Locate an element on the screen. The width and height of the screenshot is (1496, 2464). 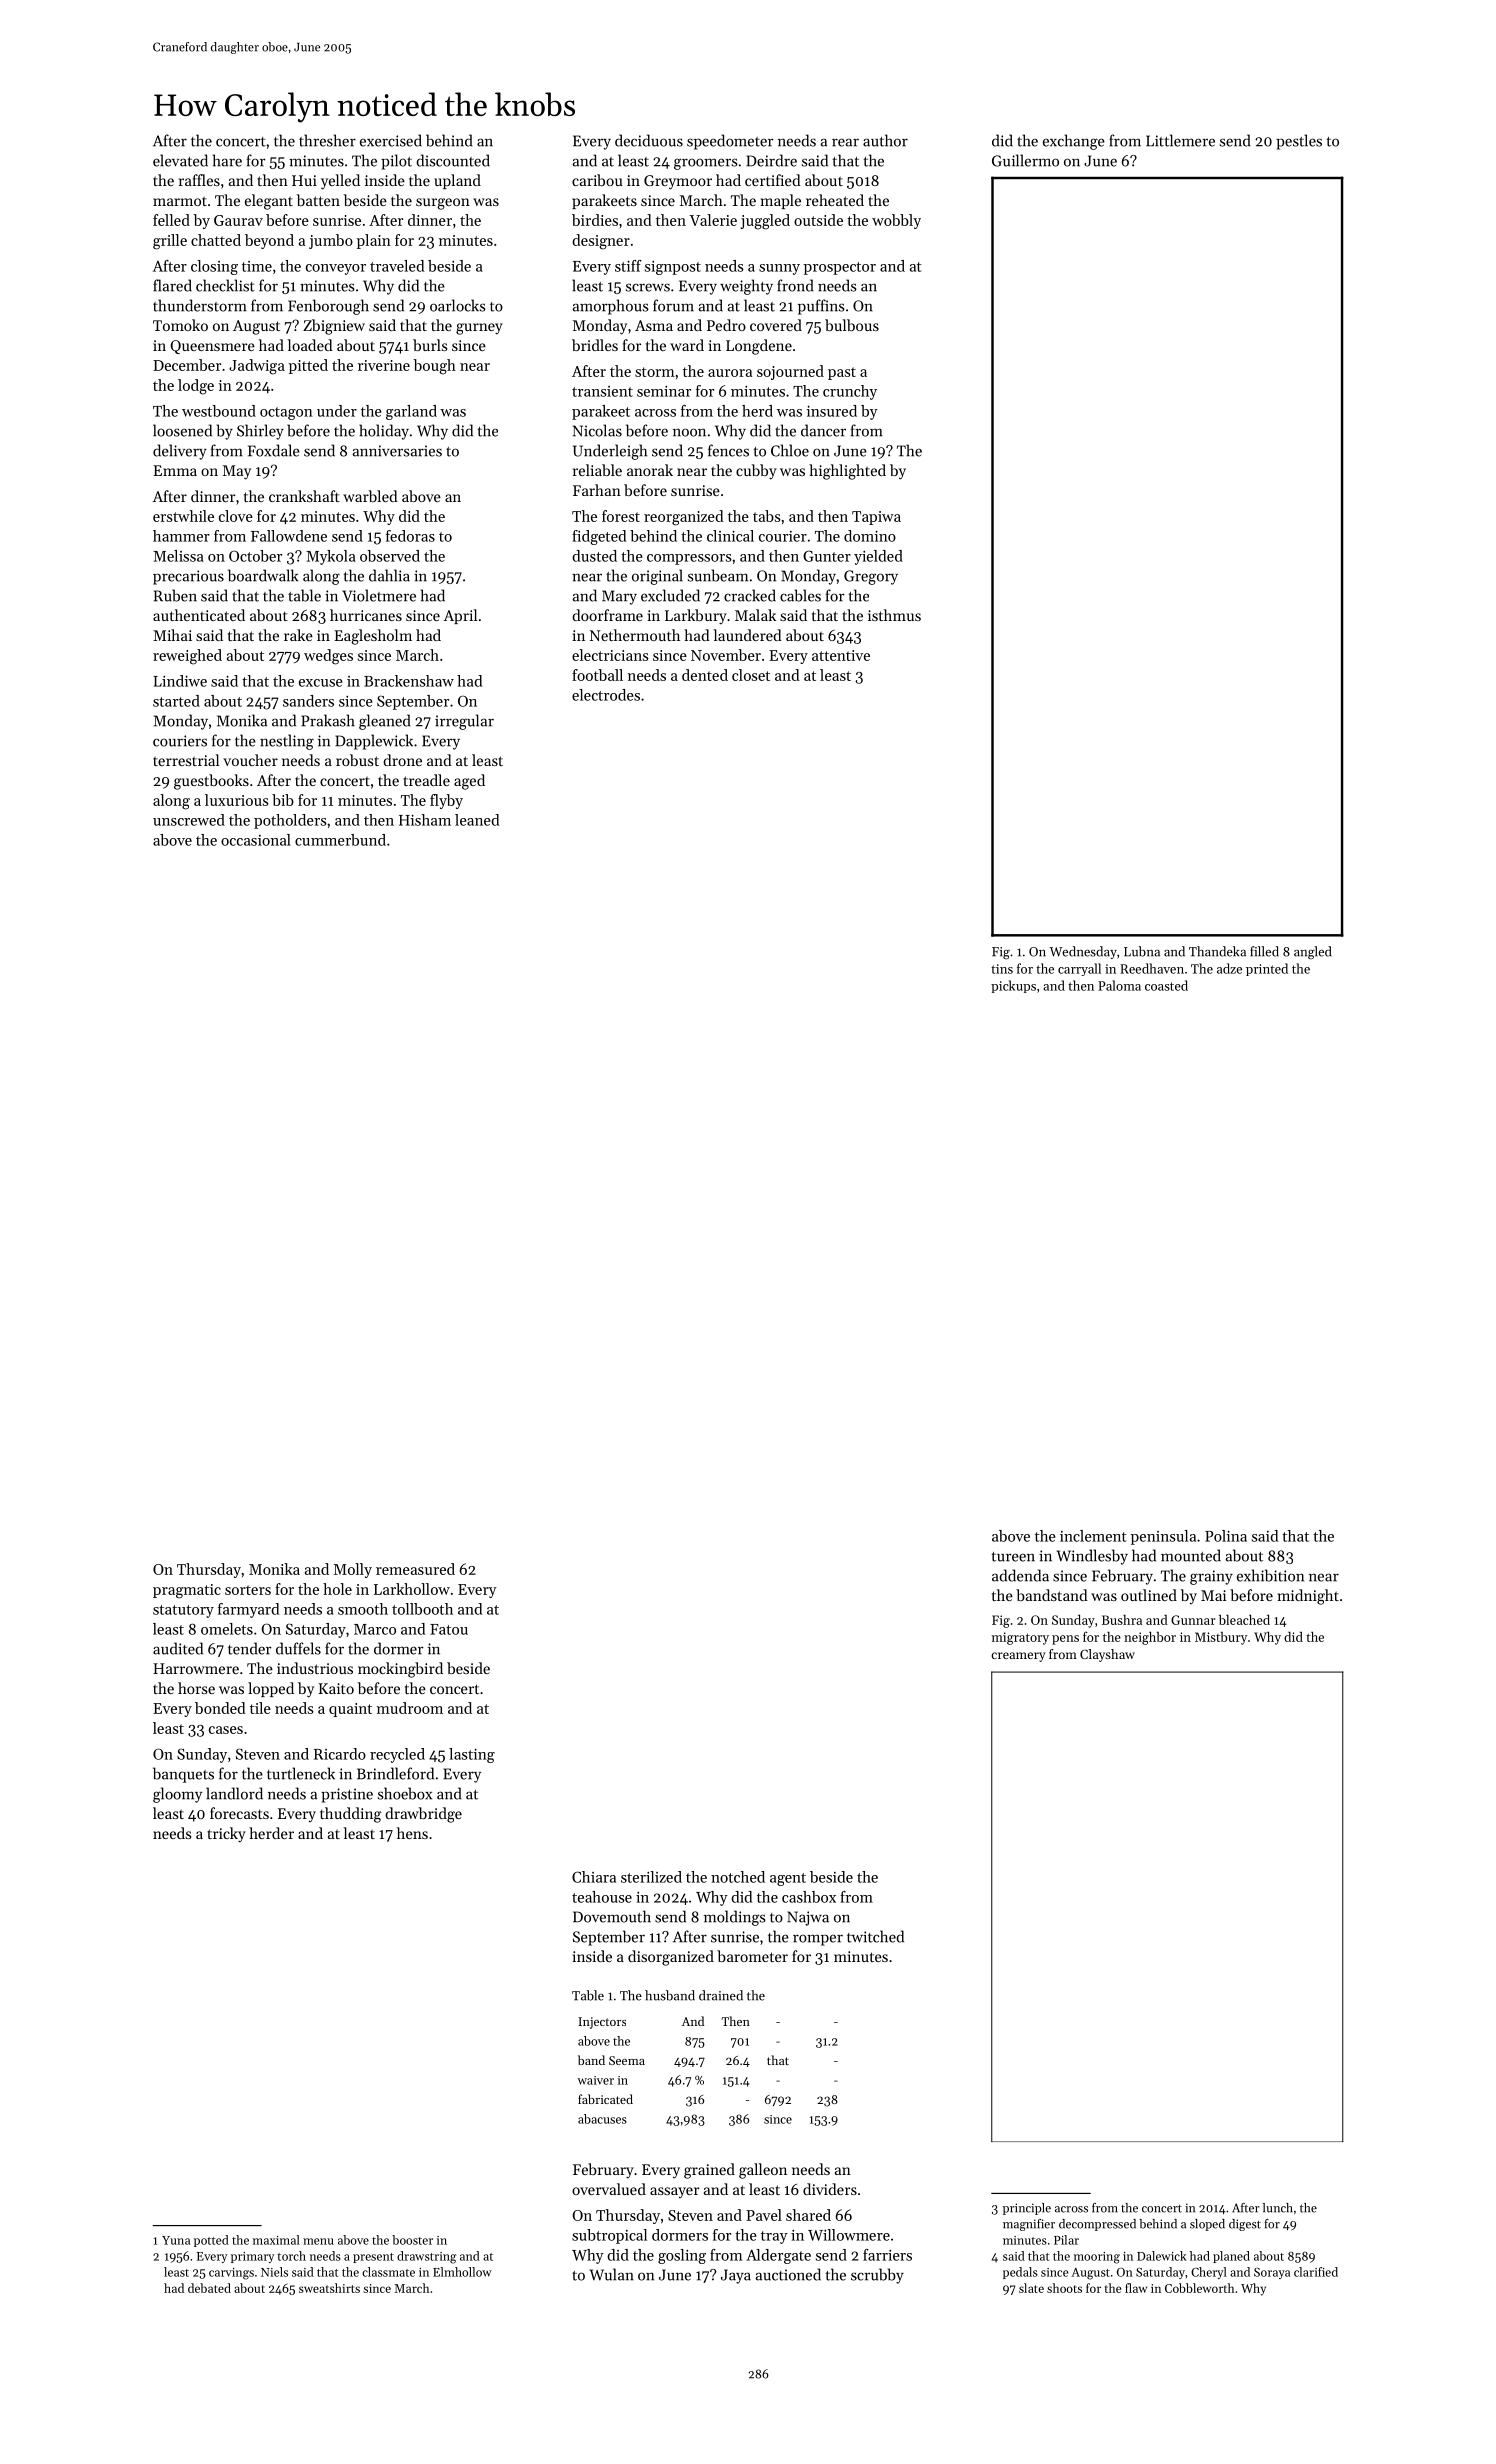
flyby is located at coordinates (446, 801).
